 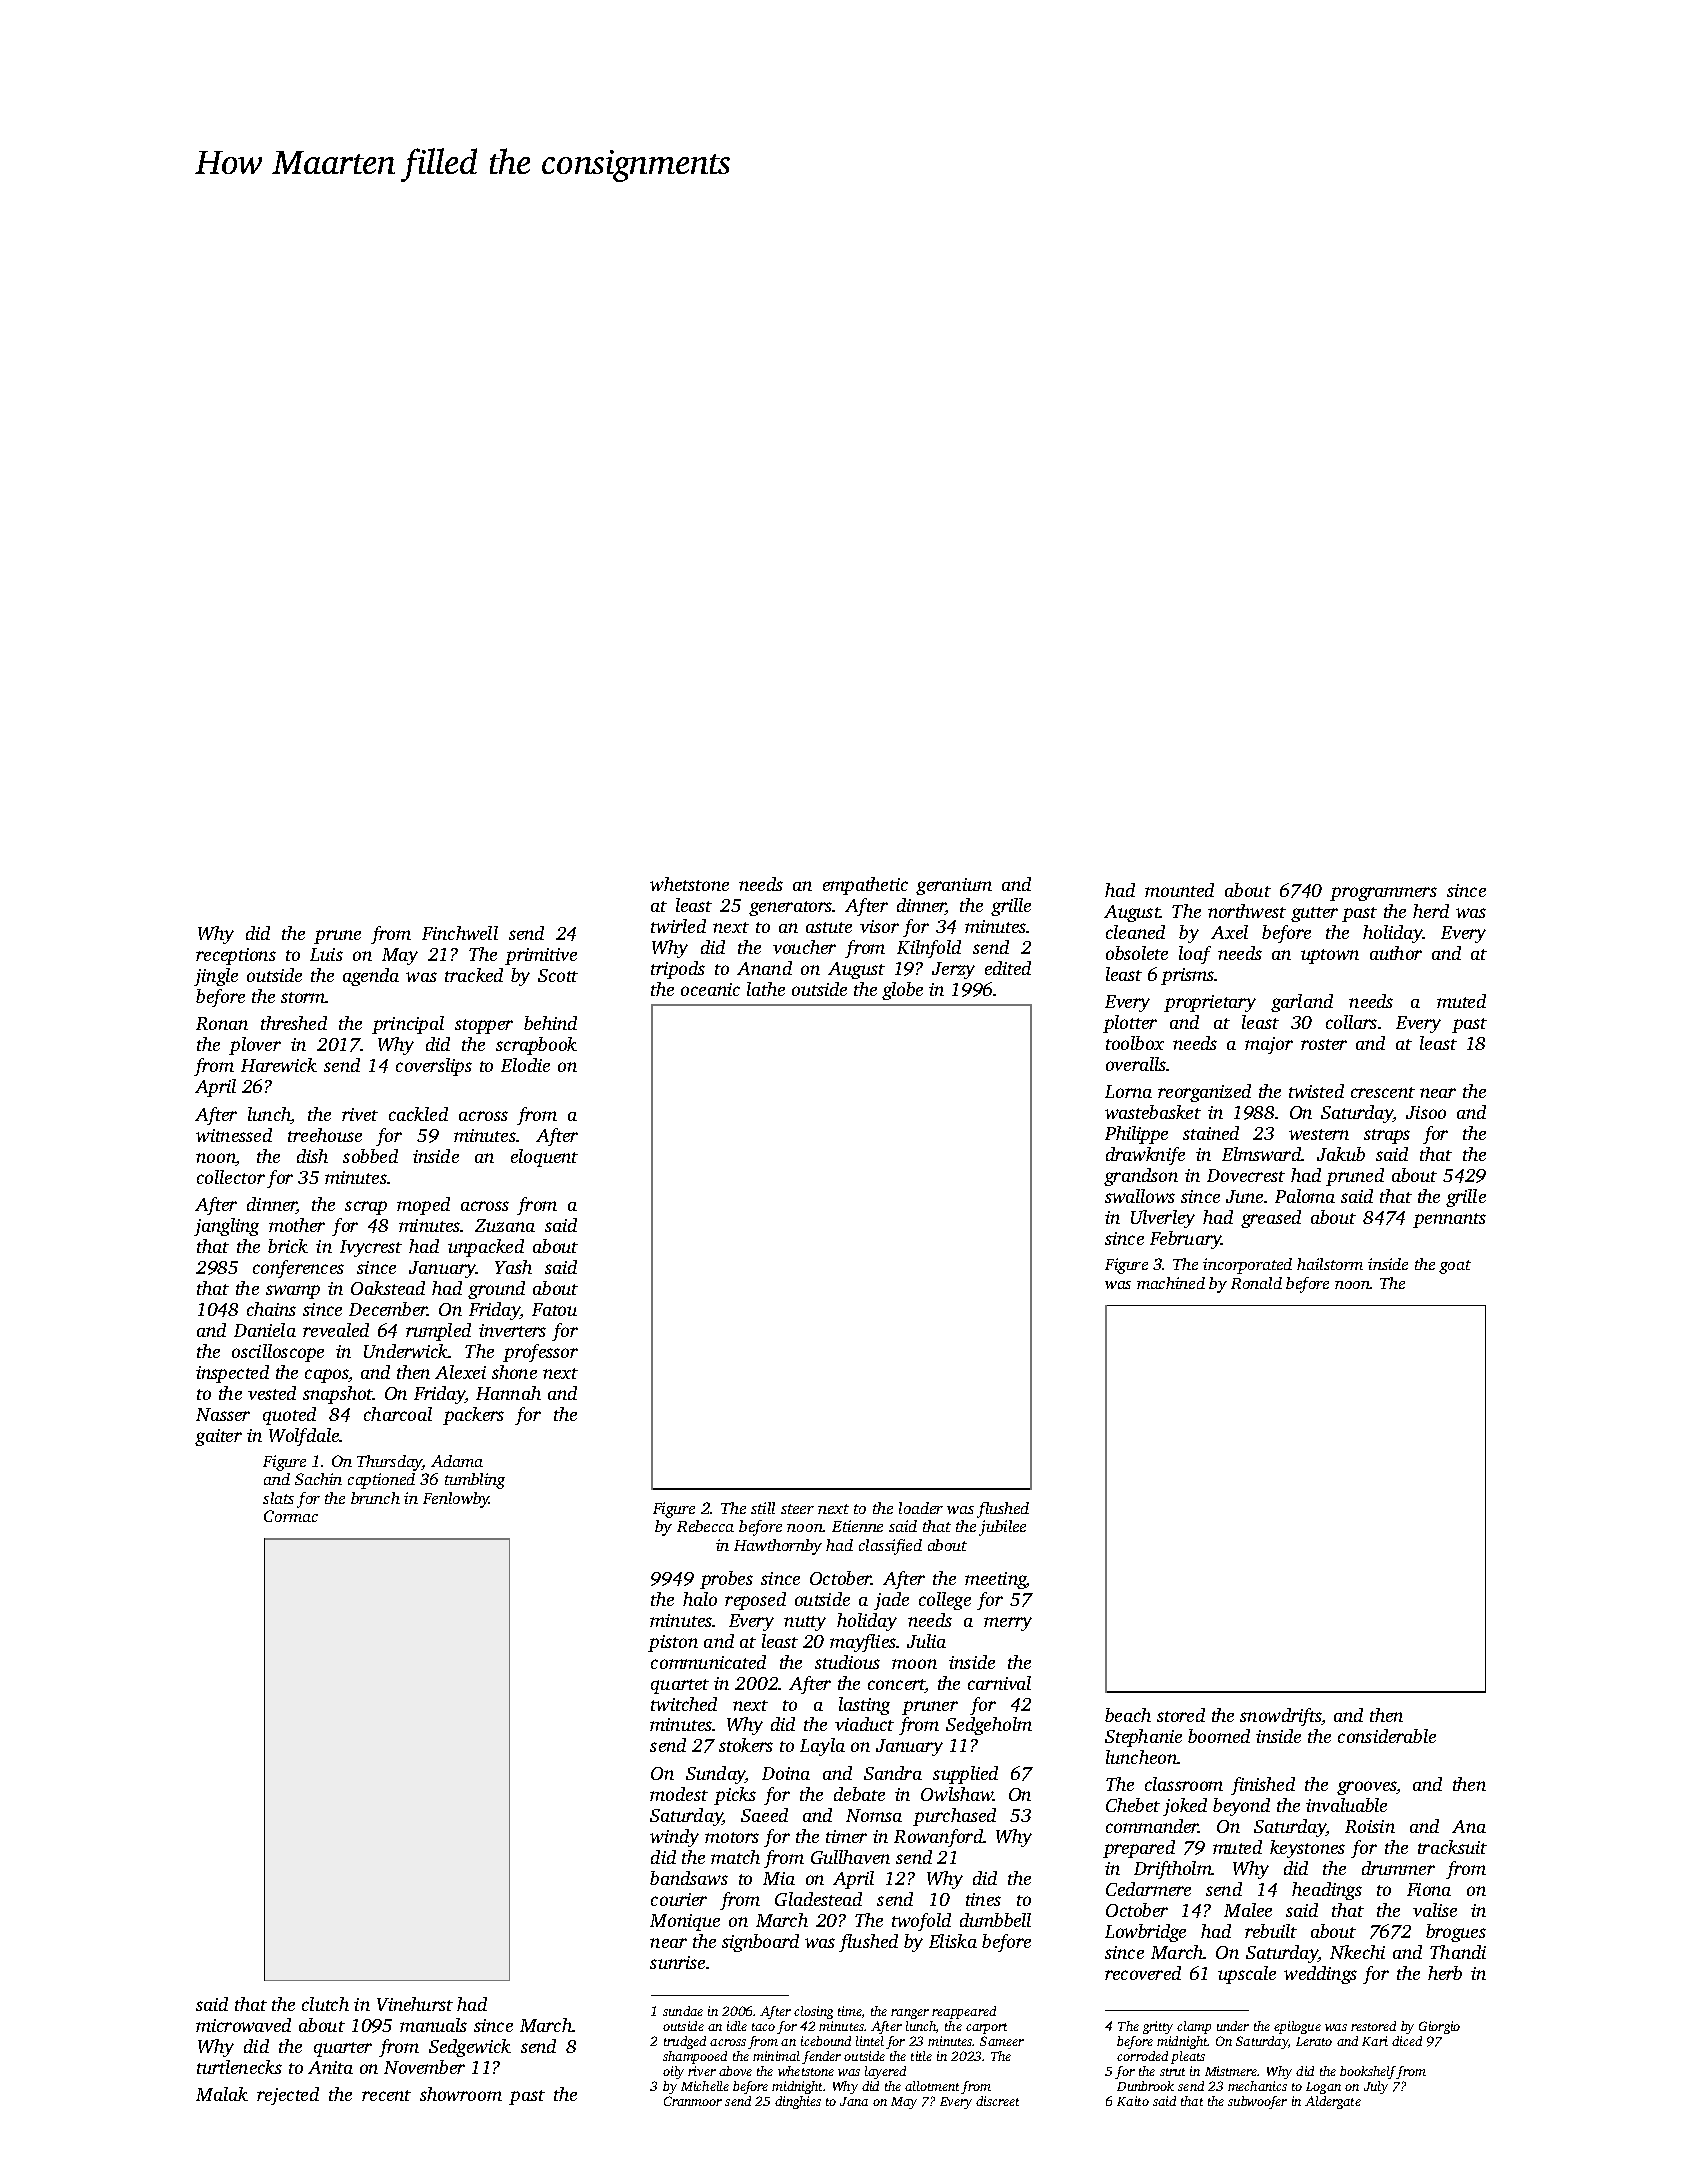 What do you see at coordinates (764, 968) in the document?
I see `Anand` at bounding box center [764, 968].
